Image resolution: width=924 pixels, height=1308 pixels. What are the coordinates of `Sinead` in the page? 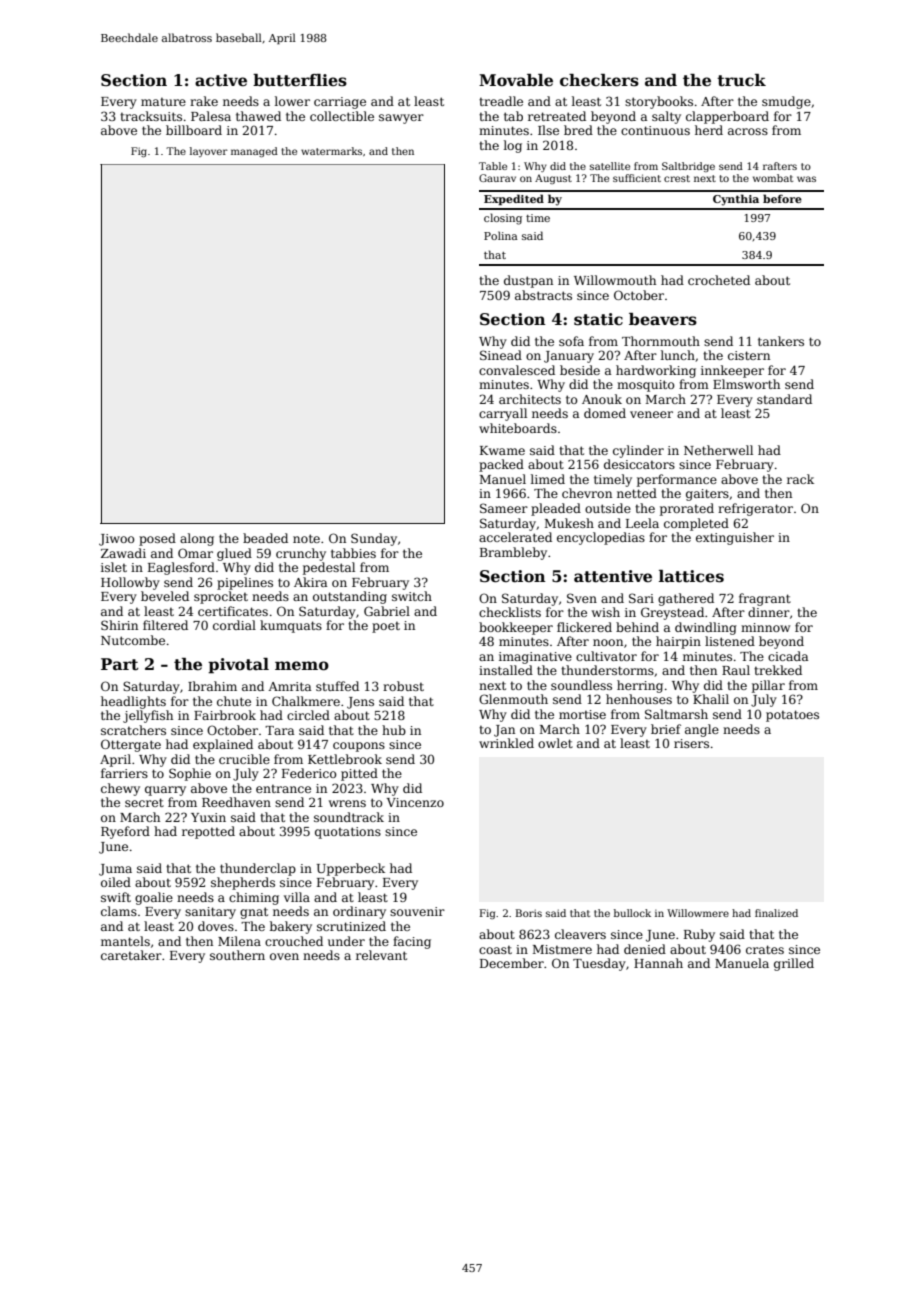 It's located at (501, 355).
